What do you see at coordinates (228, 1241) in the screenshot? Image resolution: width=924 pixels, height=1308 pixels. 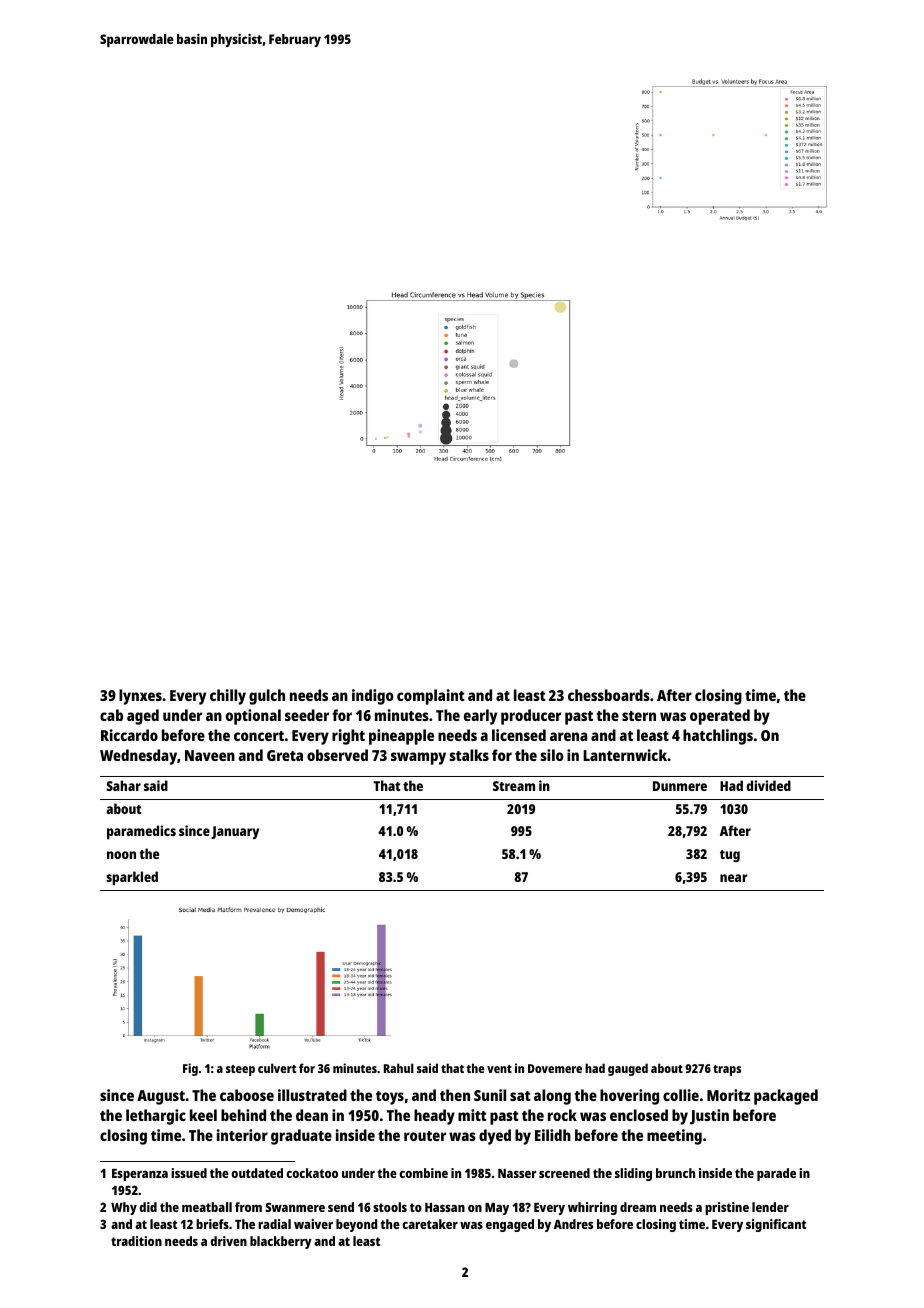 I see `driven` at bounding box center [228, 1241].
